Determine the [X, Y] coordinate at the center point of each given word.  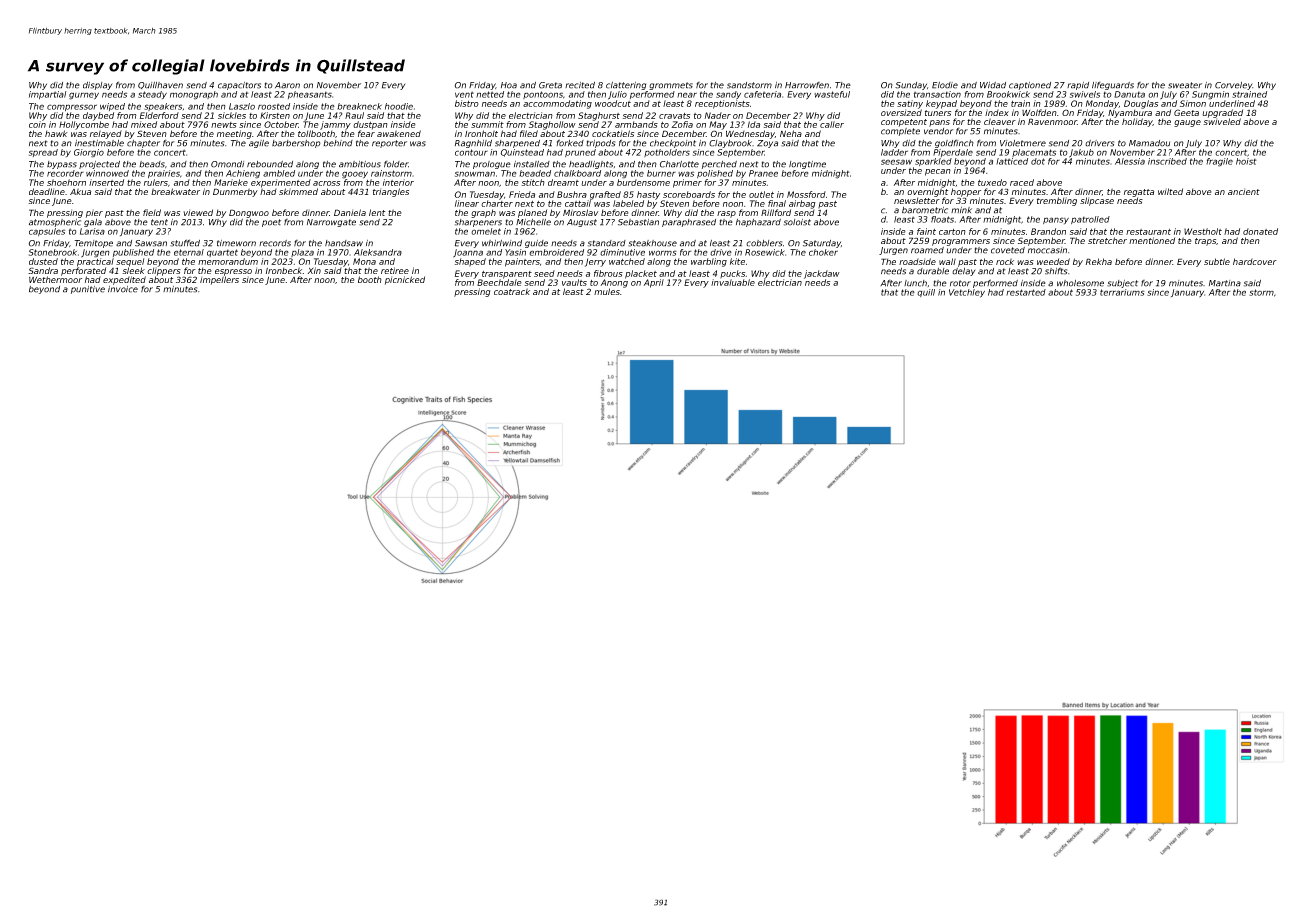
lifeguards [1113, 85]
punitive [88, 290]
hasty [648, 195]
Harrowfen [807, 85]
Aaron [287, 85]
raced [1022, 182]
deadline [47, 191]
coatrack [512, 291]
